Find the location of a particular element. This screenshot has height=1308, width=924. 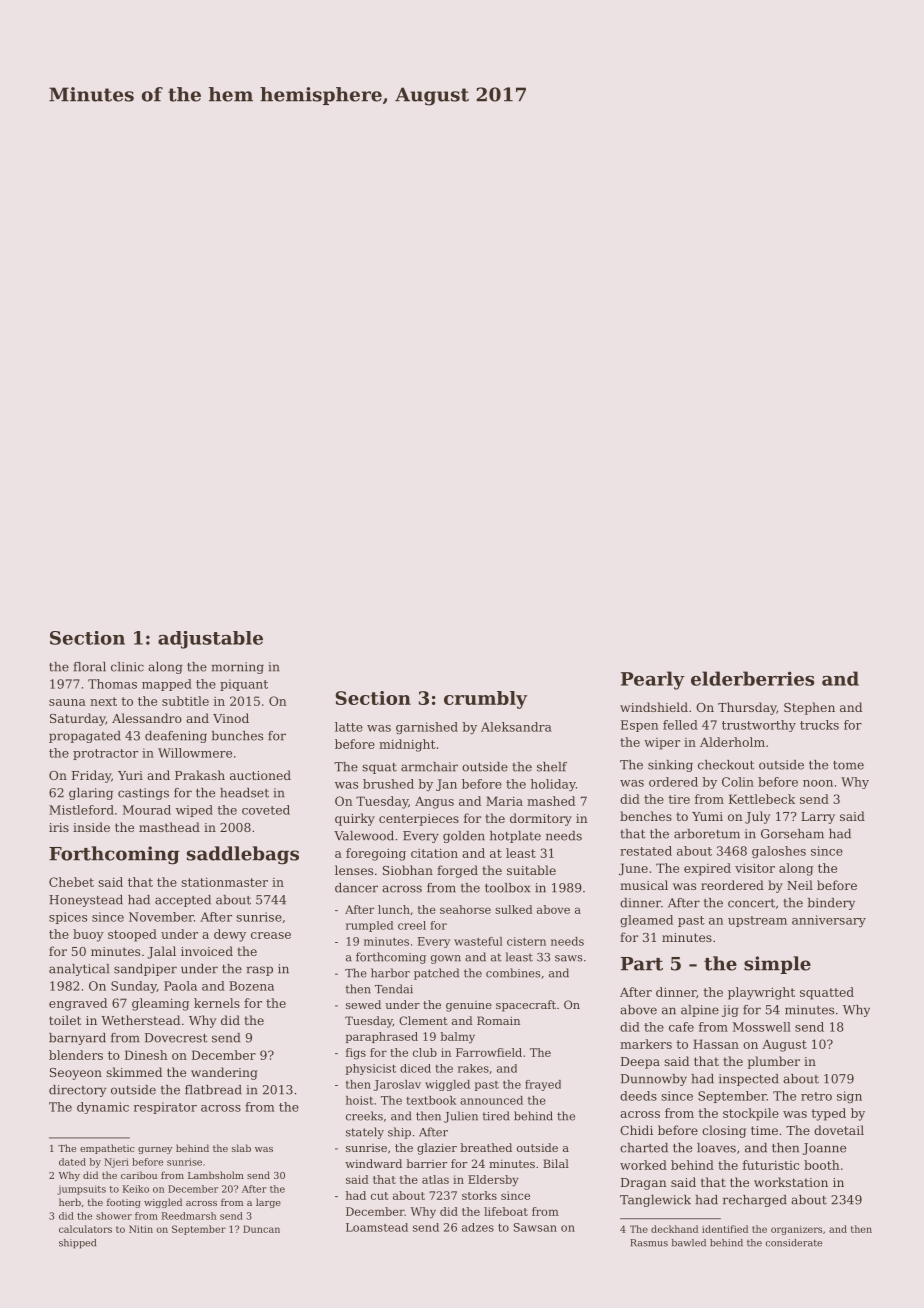

considerate is located at coordinates (794, 1243).
